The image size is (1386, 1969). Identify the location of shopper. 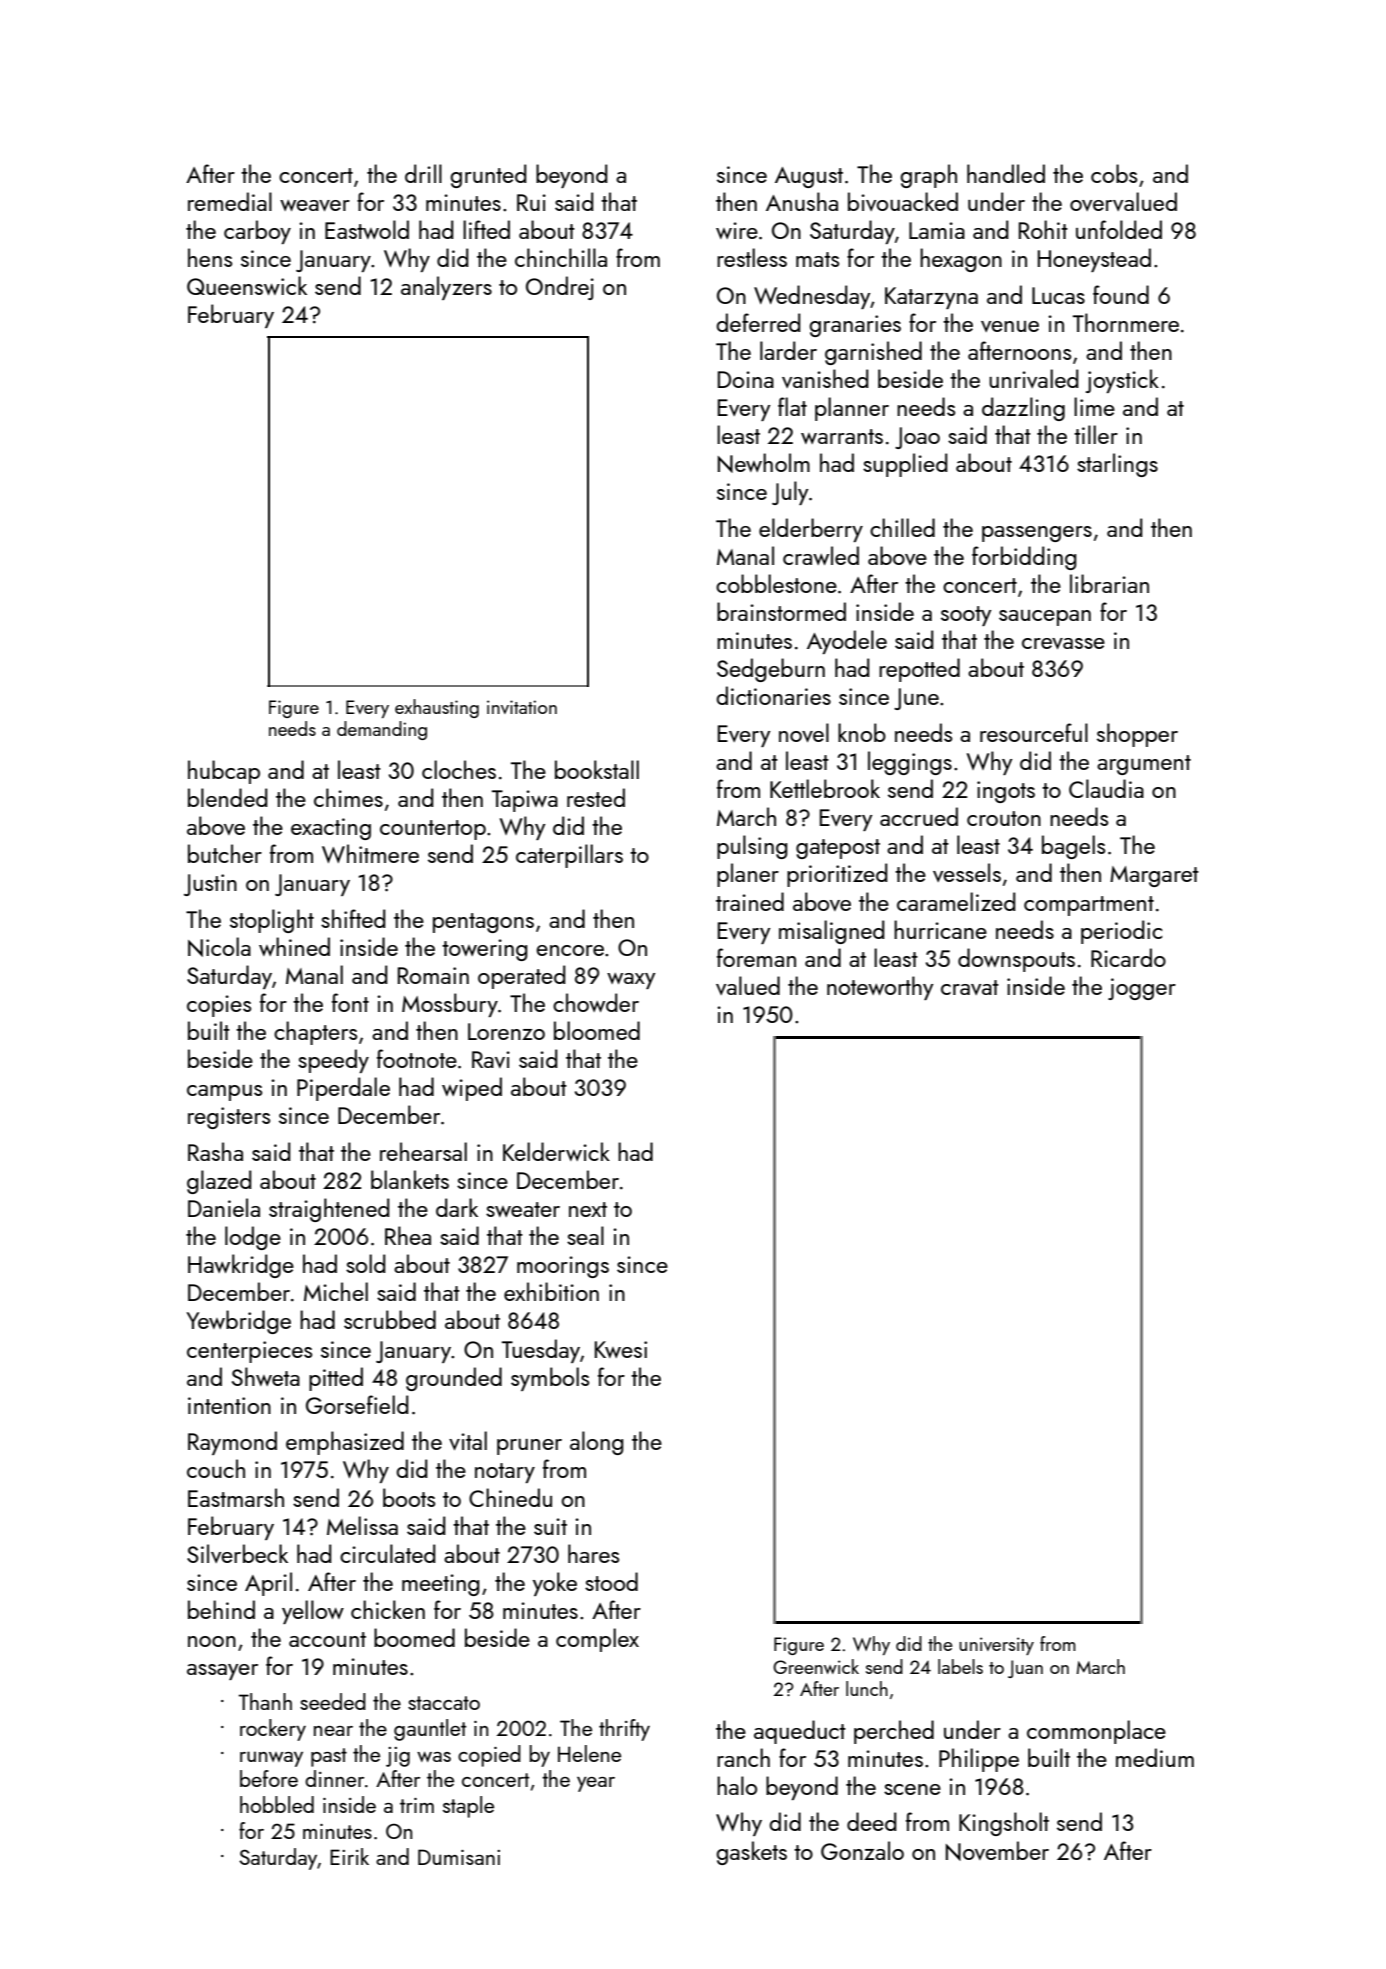
(1137, 735).
